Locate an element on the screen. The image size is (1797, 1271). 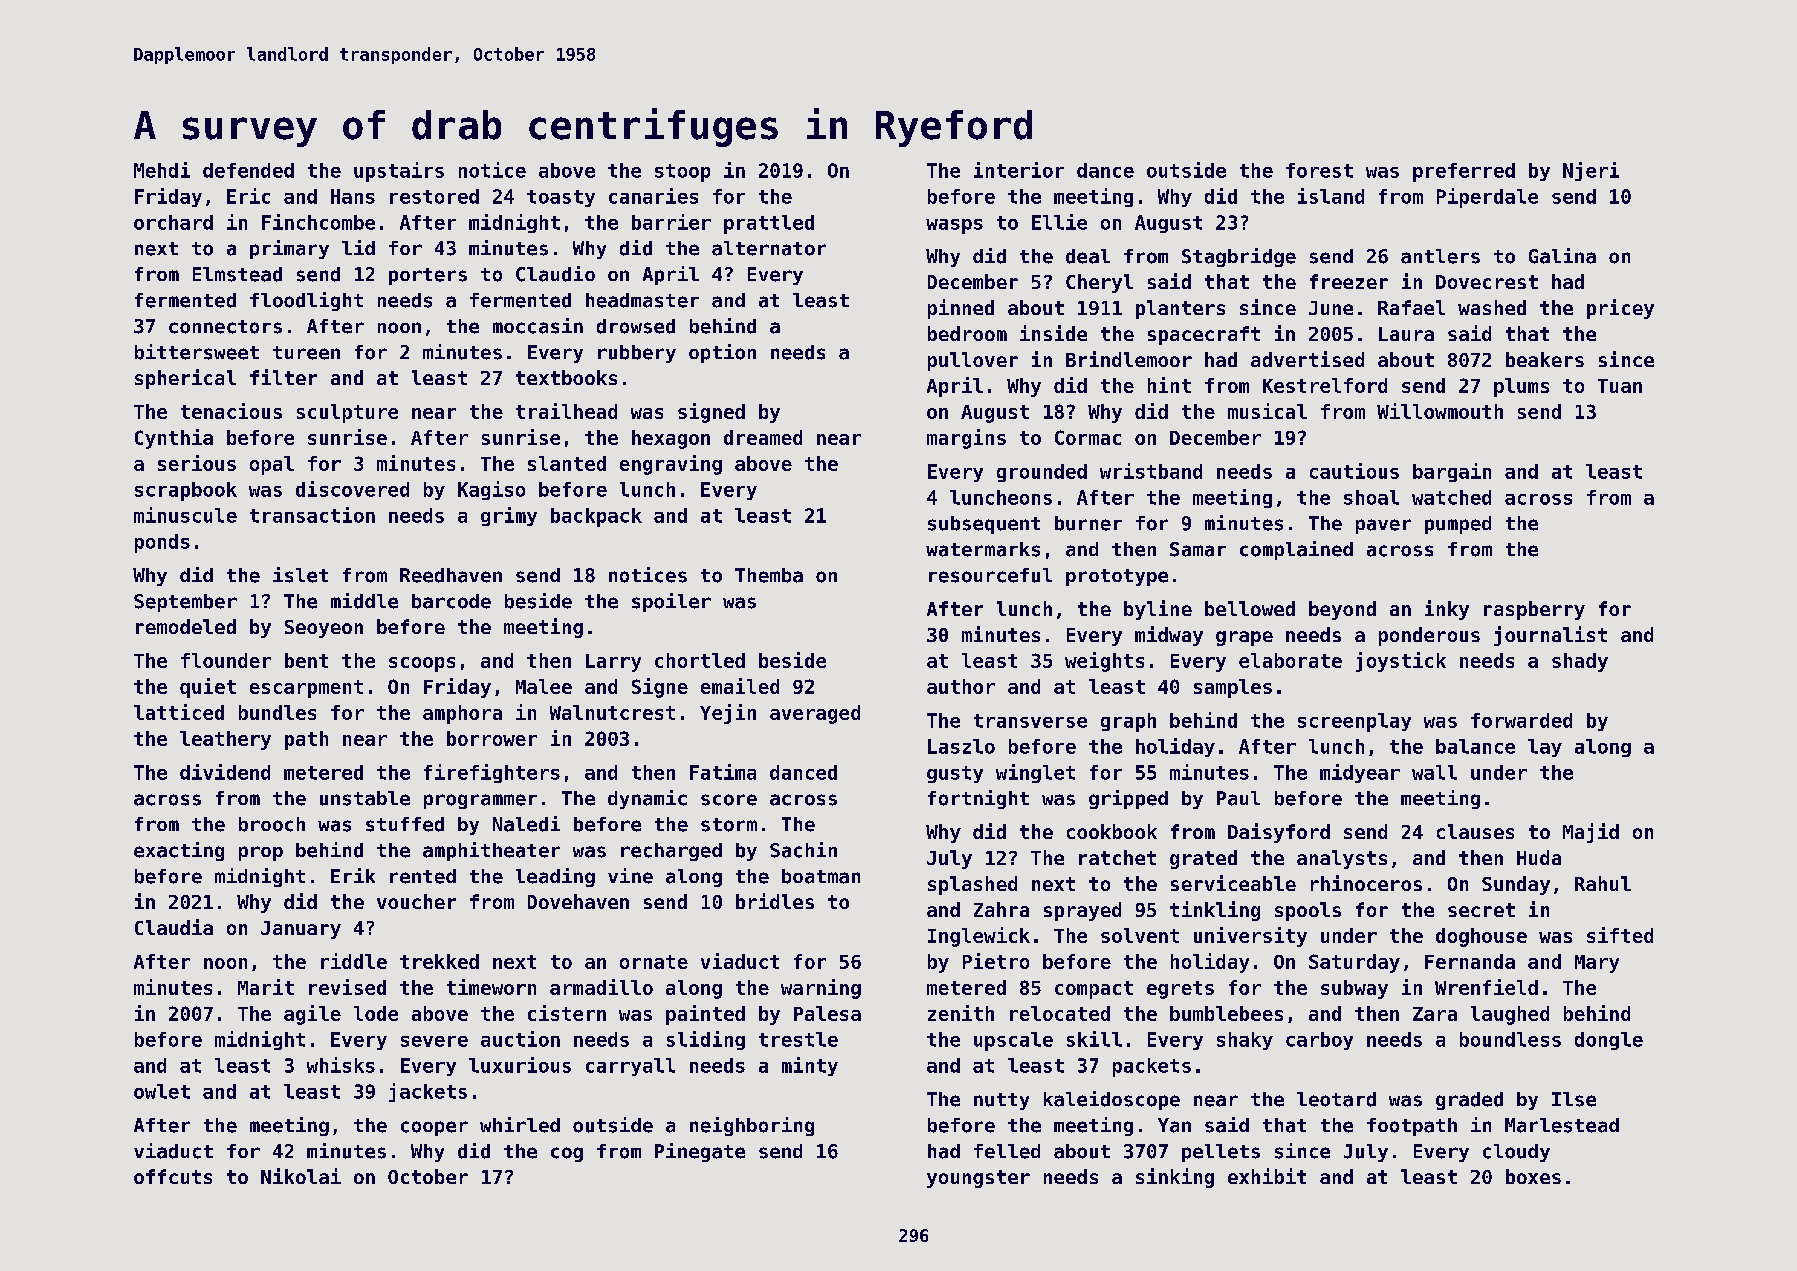
Galina is located at coordinates (1562, 256).
